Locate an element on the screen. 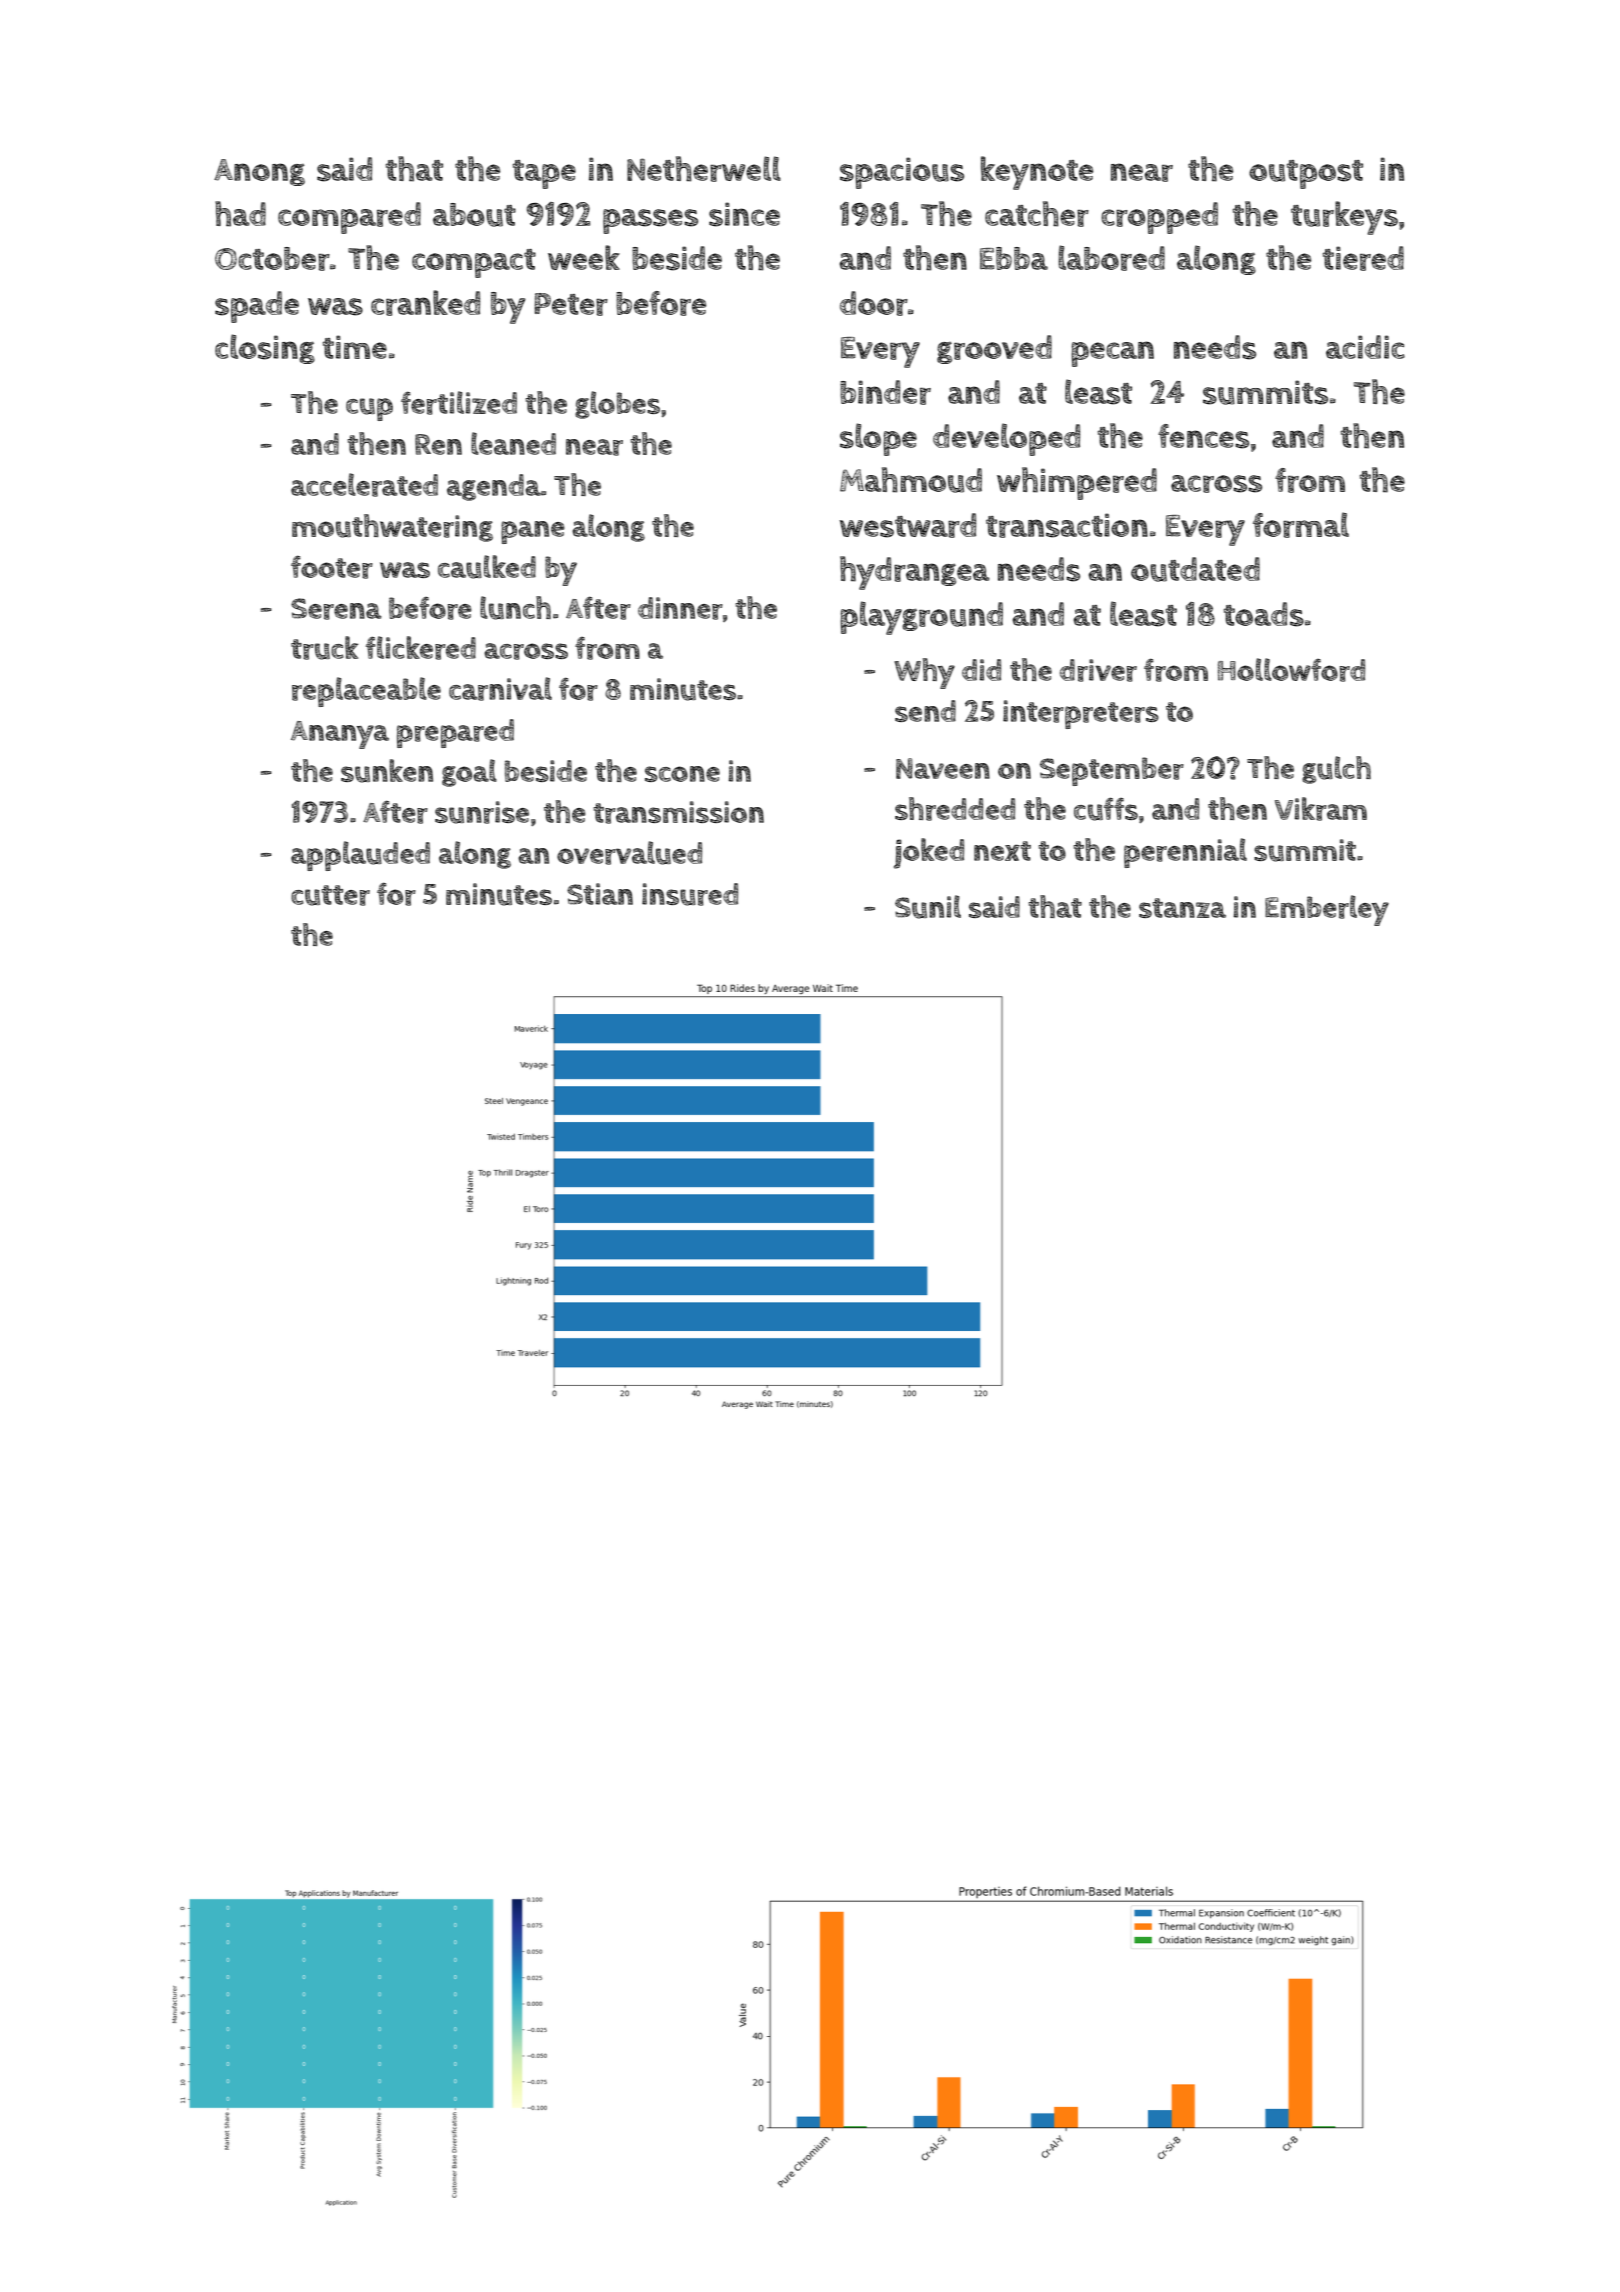 The height and width of the screenshot is (2292, 1620). cropped is located at coordinates (1159, 218).
